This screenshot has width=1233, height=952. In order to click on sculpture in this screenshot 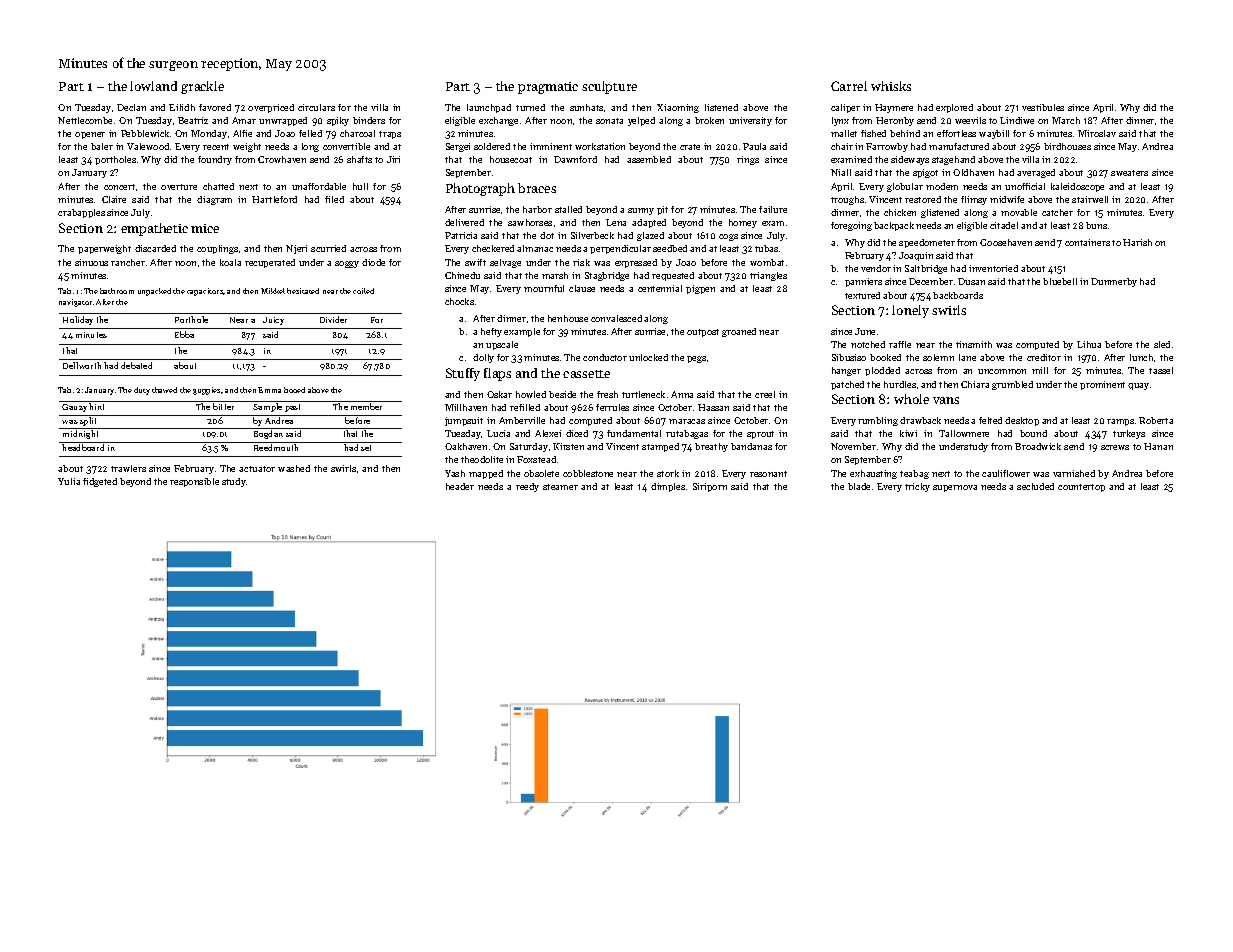, I will do `click(609, 87)`.
